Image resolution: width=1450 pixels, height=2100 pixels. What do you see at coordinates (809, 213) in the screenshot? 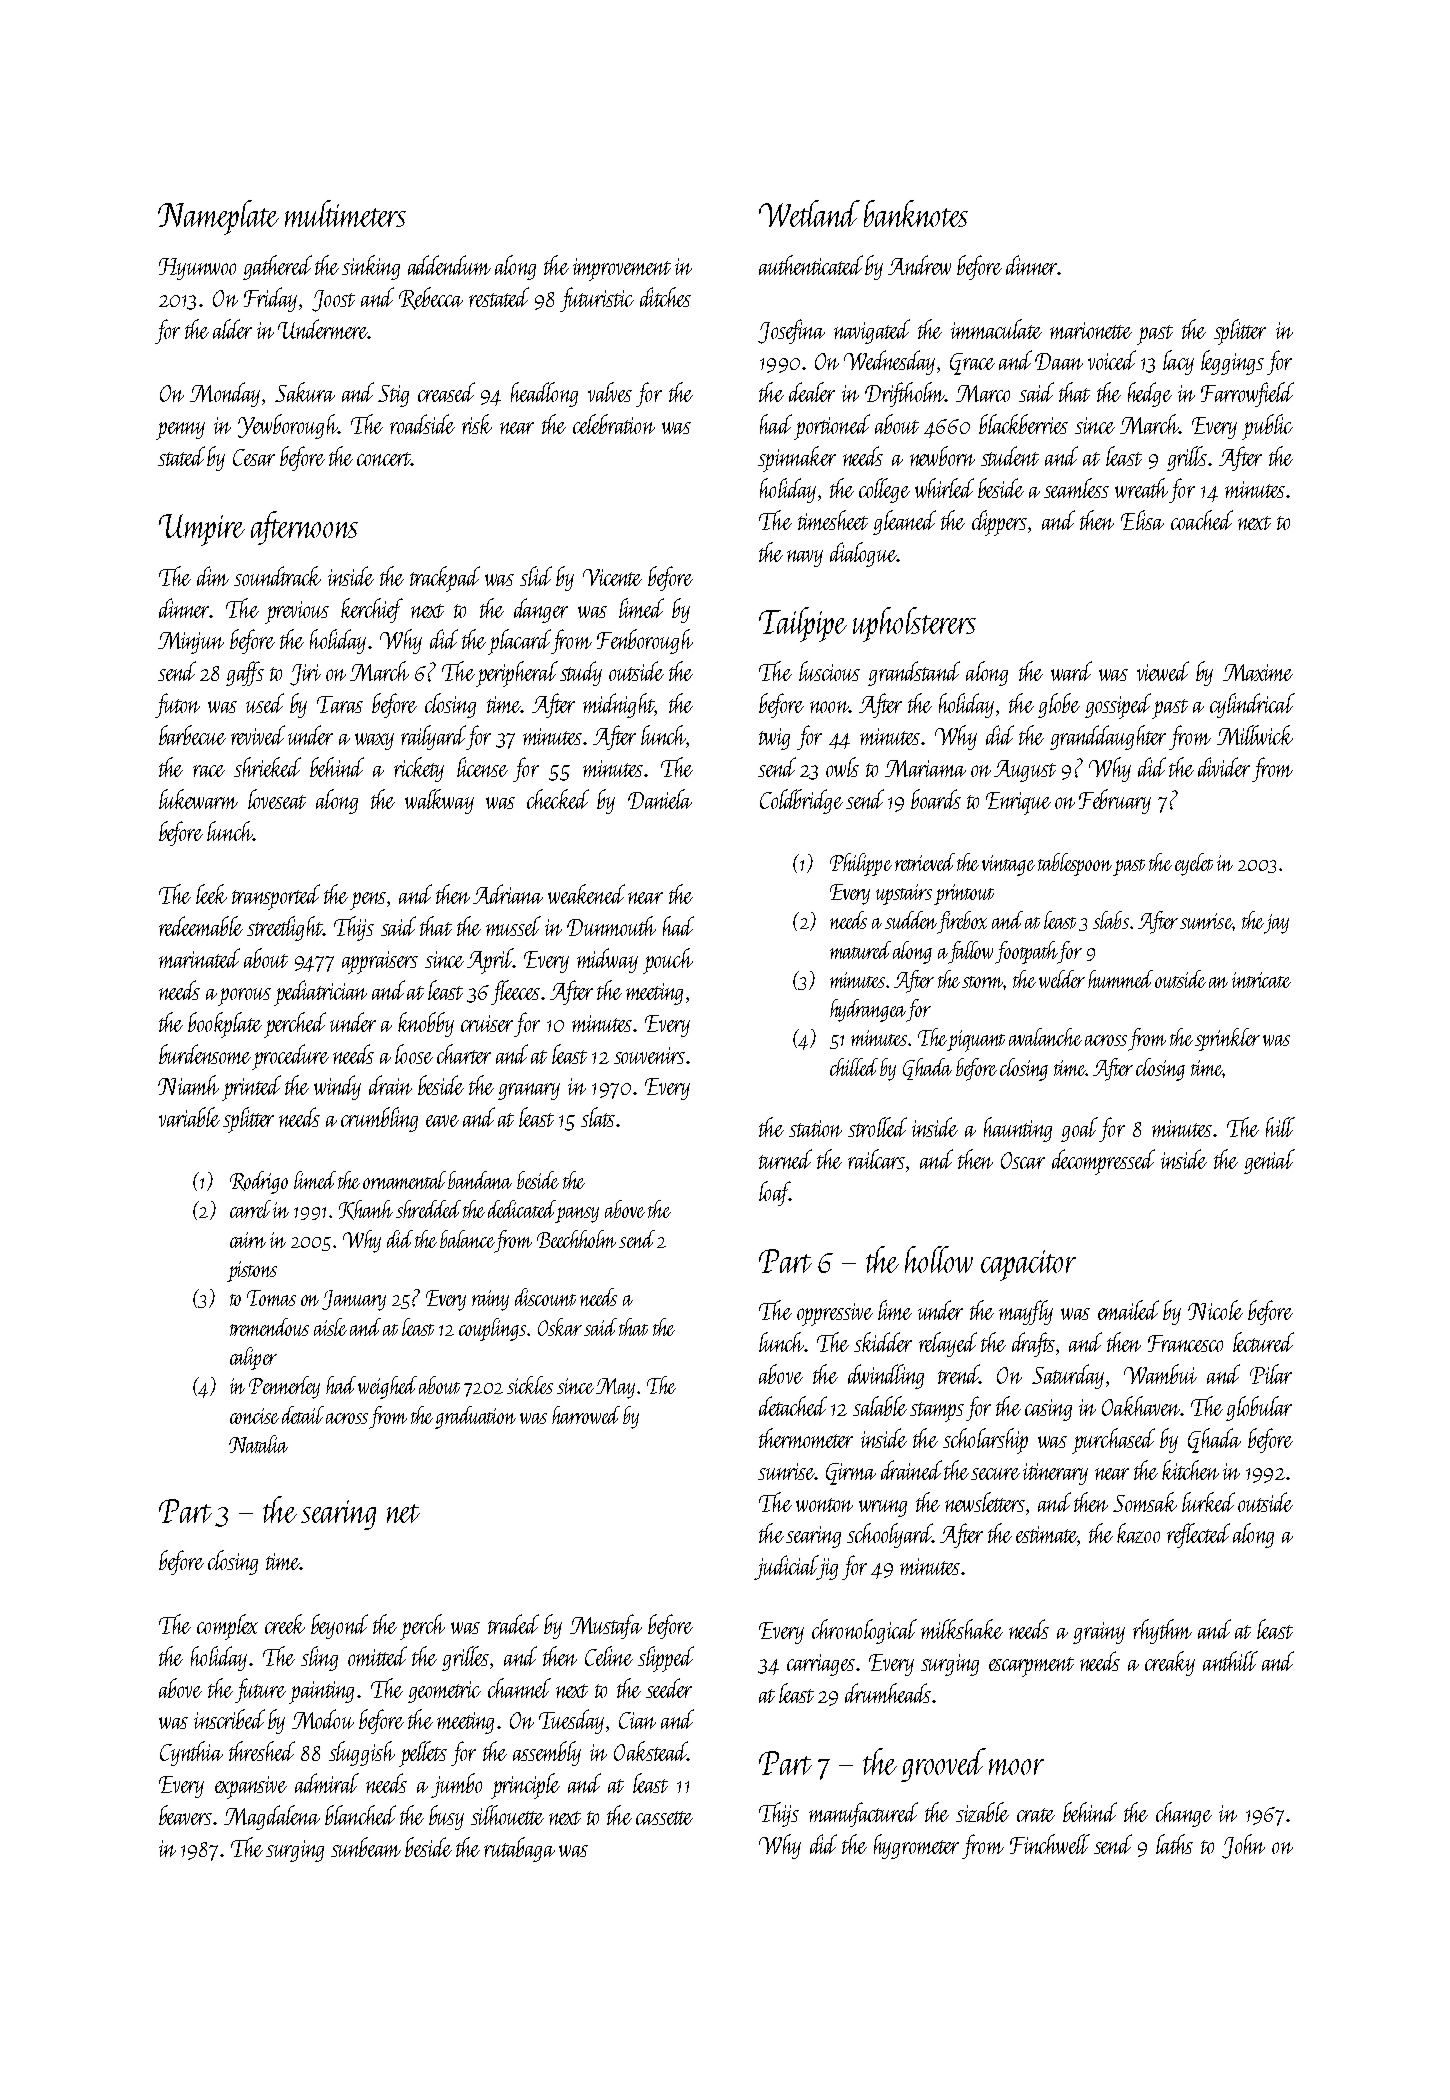
I see `Wetland` at bounding box center [809, 213].
